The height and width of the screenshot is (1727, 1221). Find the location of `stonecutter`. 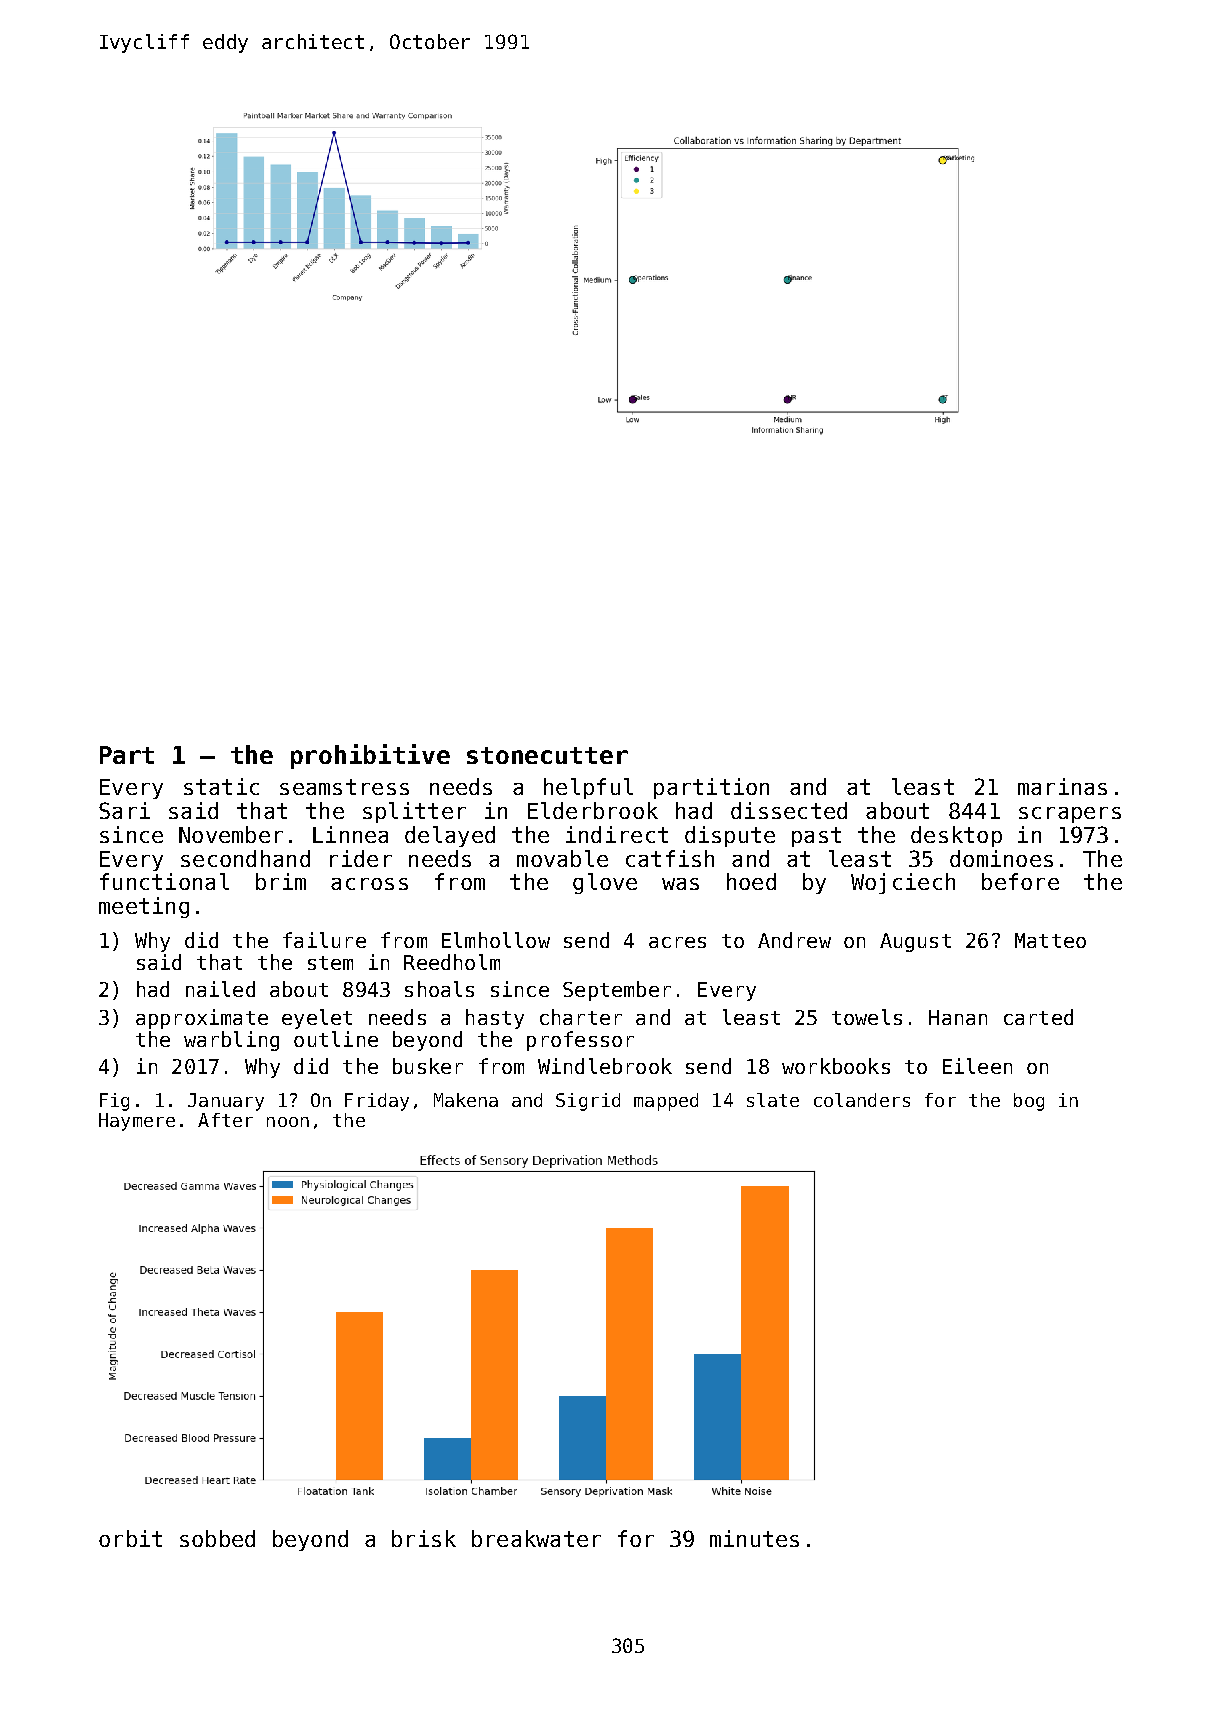

stonecutter is located at coordinates (547, 755).
